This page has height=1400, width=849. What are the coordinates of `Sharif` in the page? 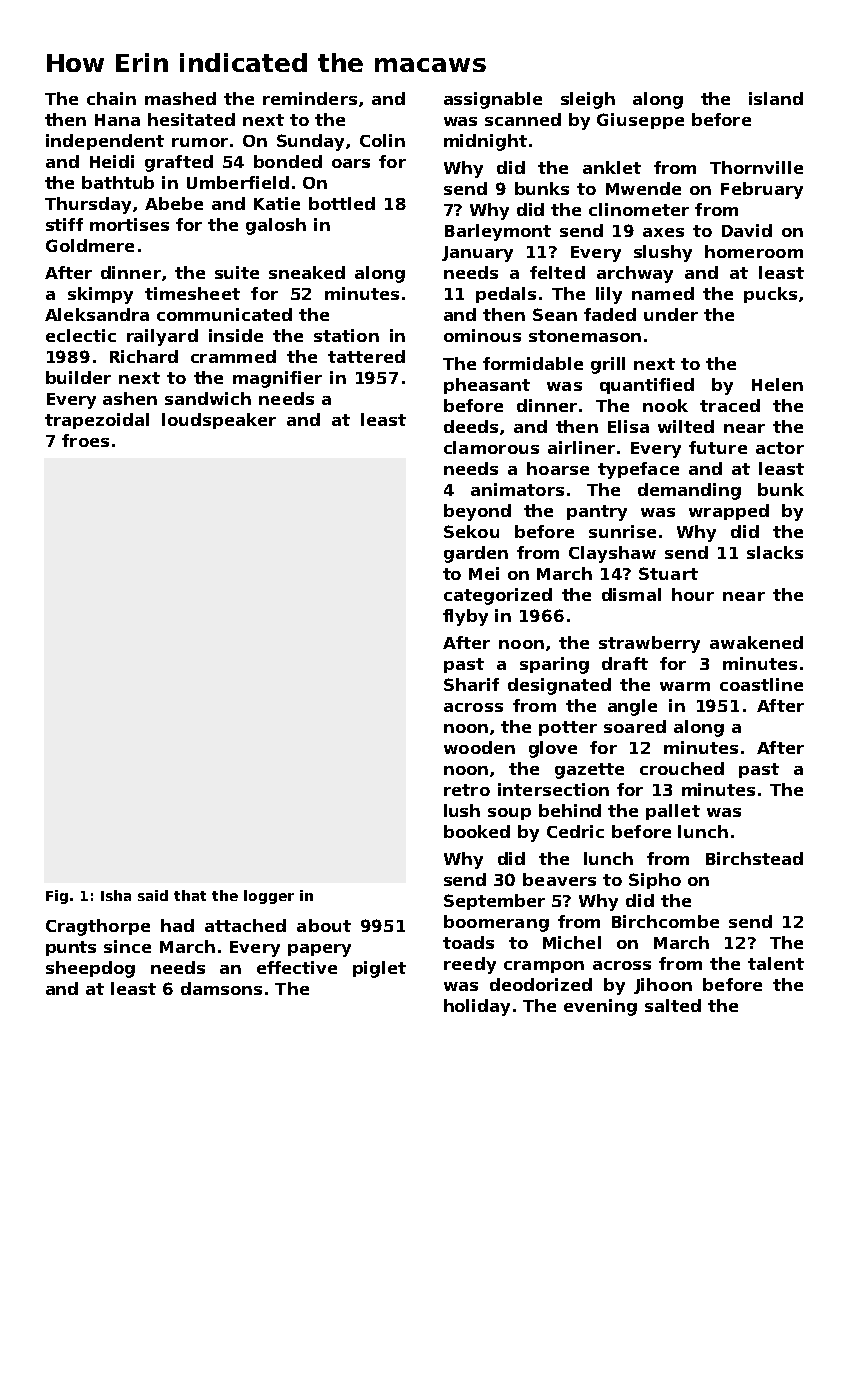 It's located at (471, 684).
